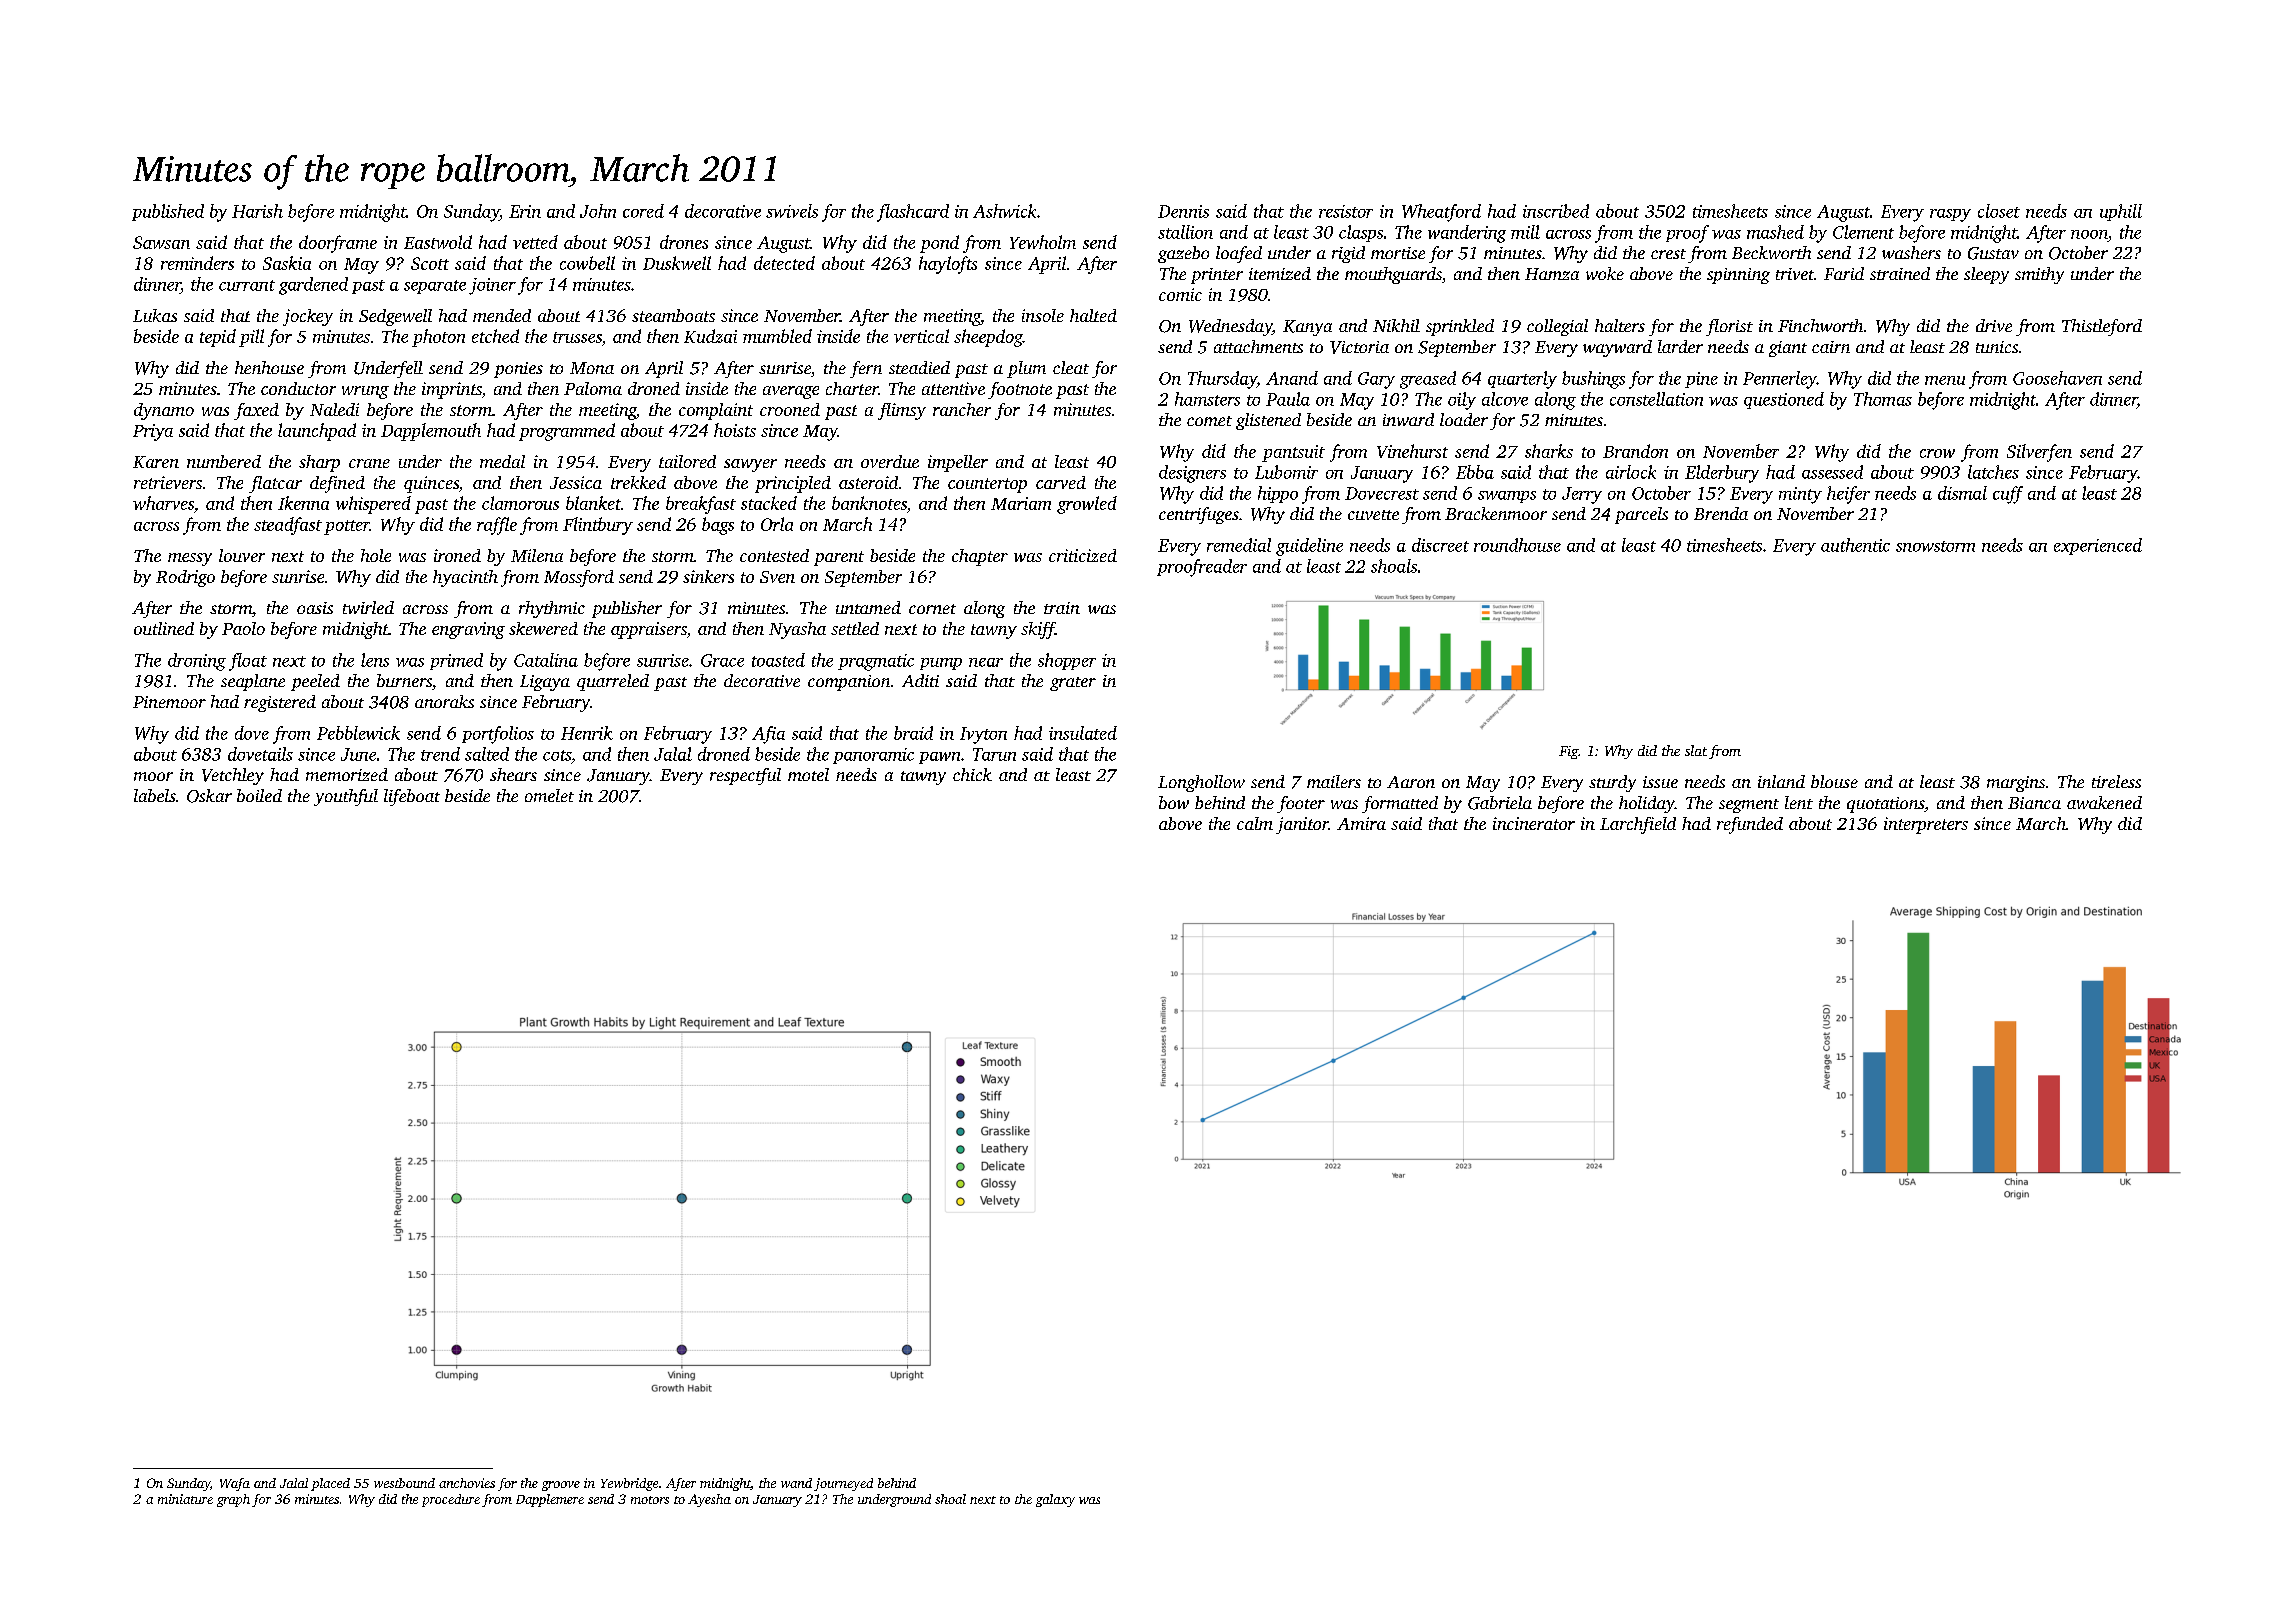 The image size is (2275, 1609). Describe the element at coordinates (2008, 495) in the screenshot. I see `cuff` at that location.
